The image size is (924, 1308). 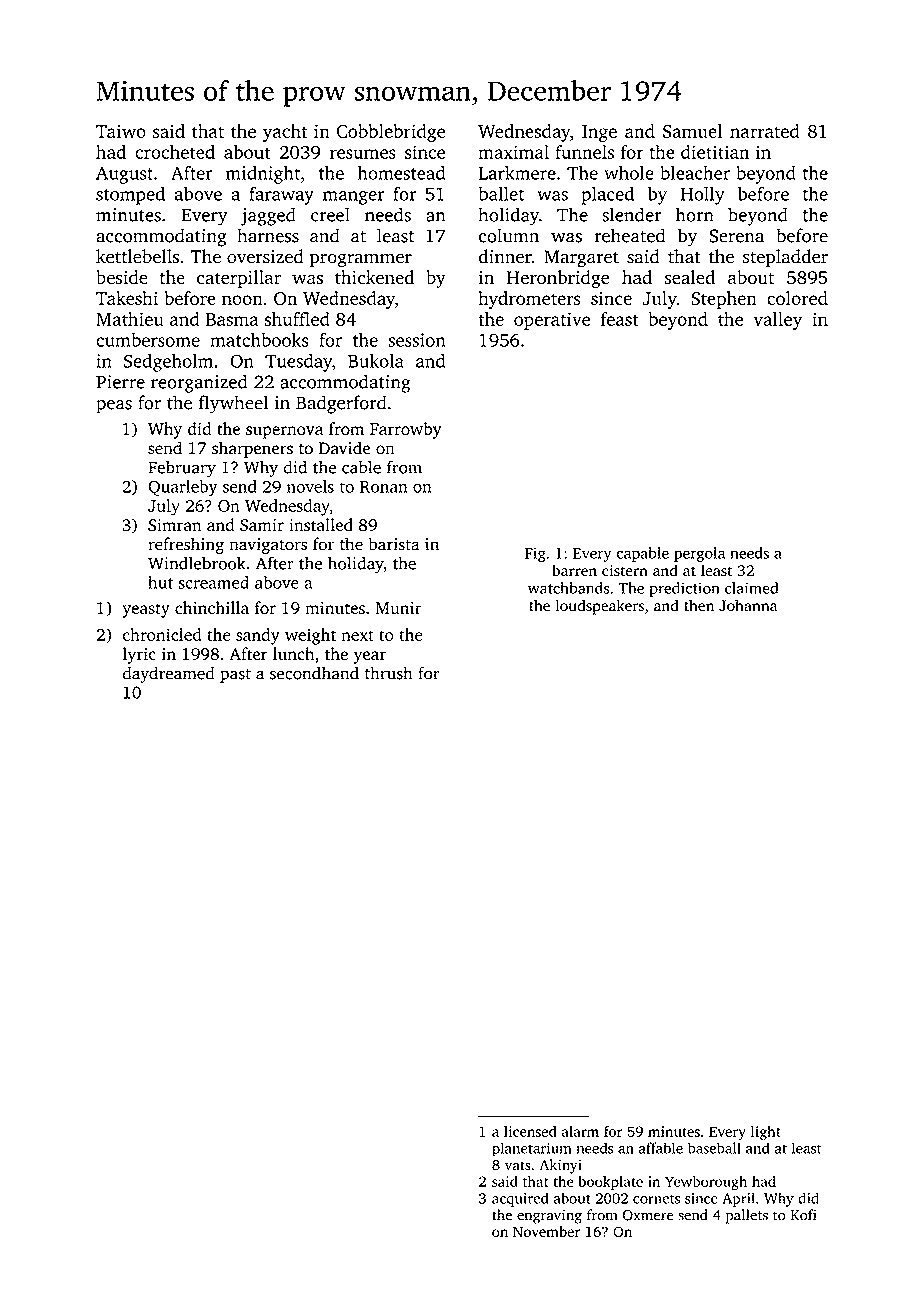 What do you see at coordinates (803, 1215) in the screenshot?
I see `Kofi` at bounding box center [803, 1215].
